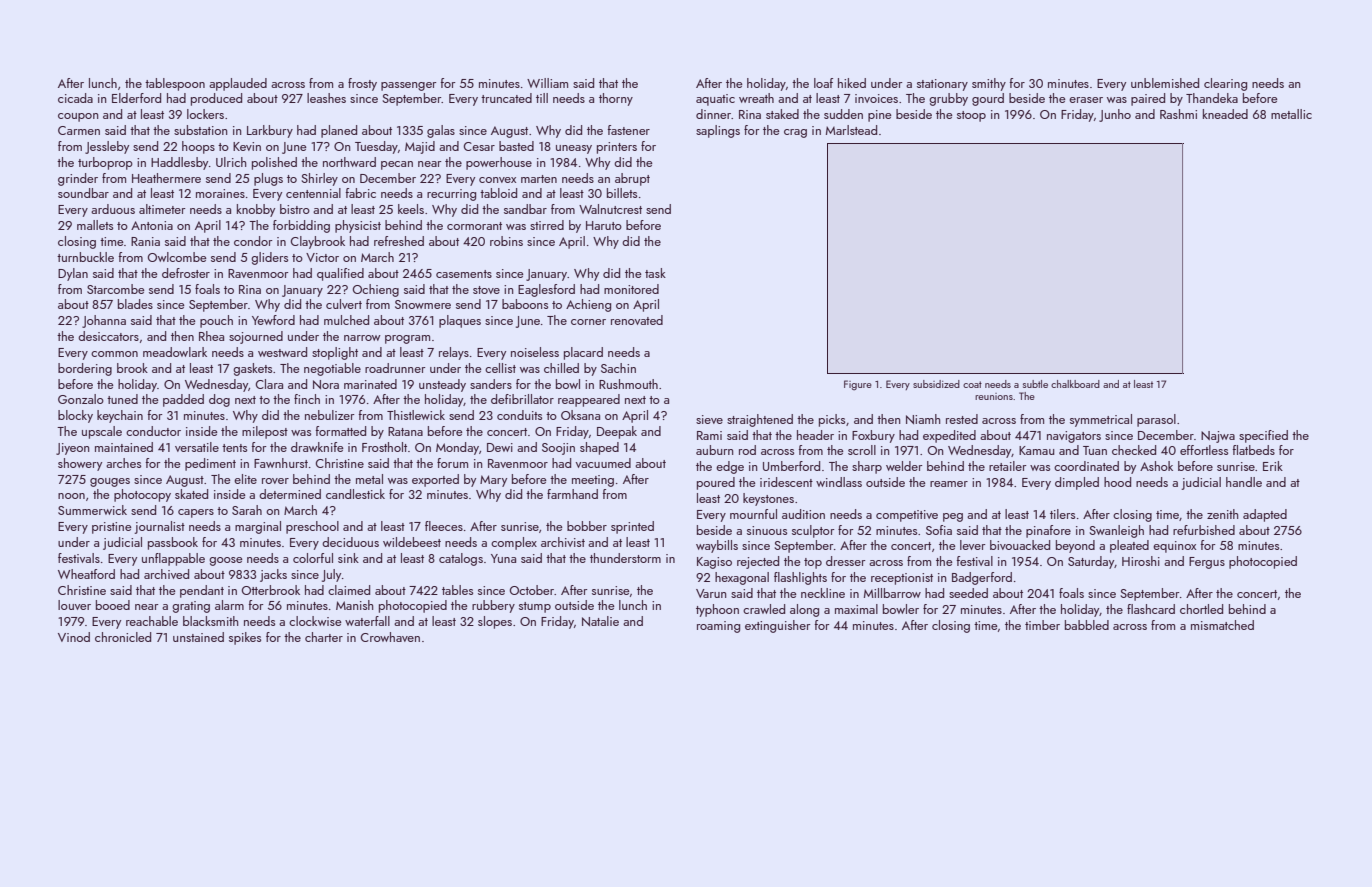  I want to click on spikes, so click(245, 638).
